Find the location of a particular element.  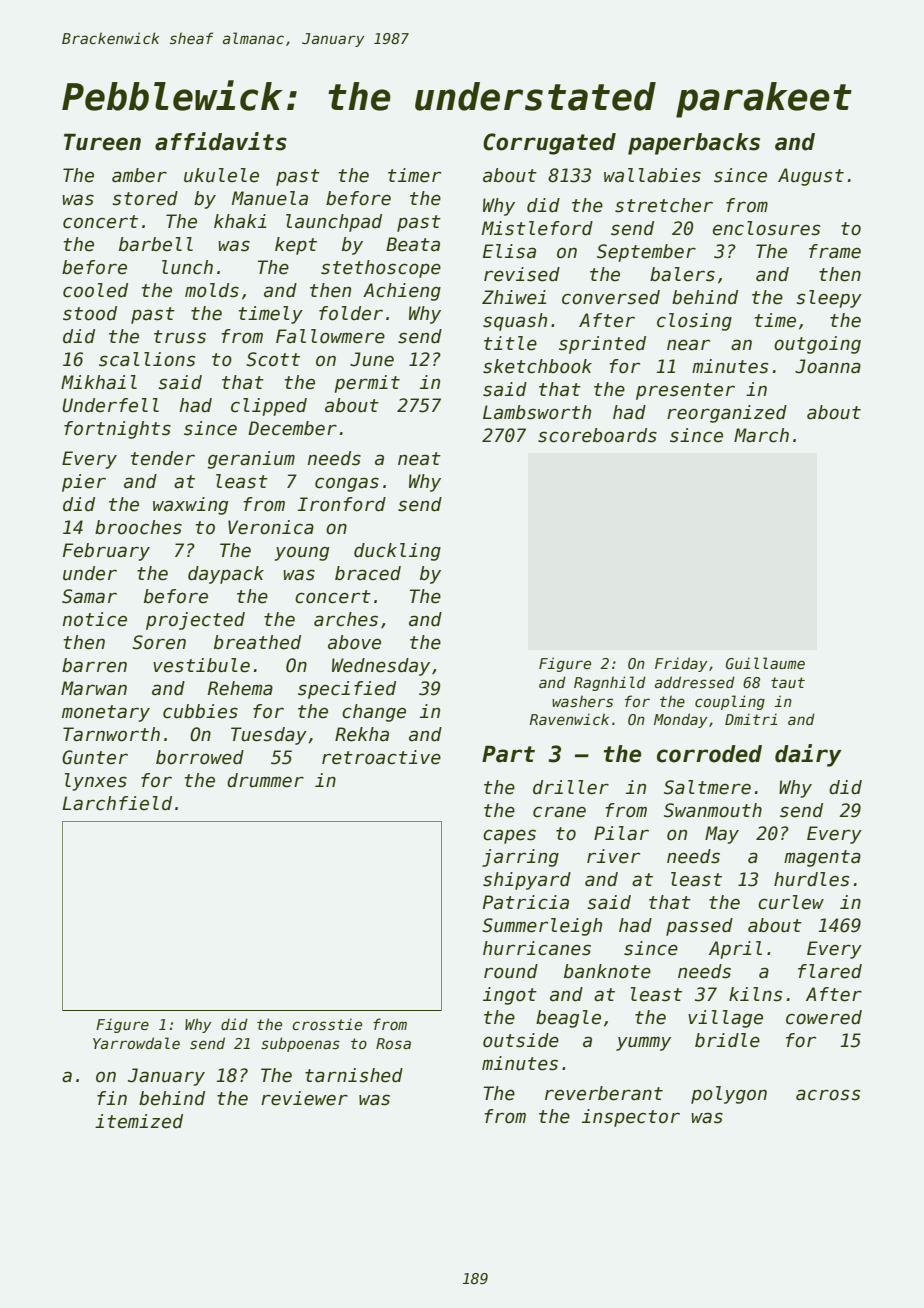

specified is located at coordinates (347, 690).
